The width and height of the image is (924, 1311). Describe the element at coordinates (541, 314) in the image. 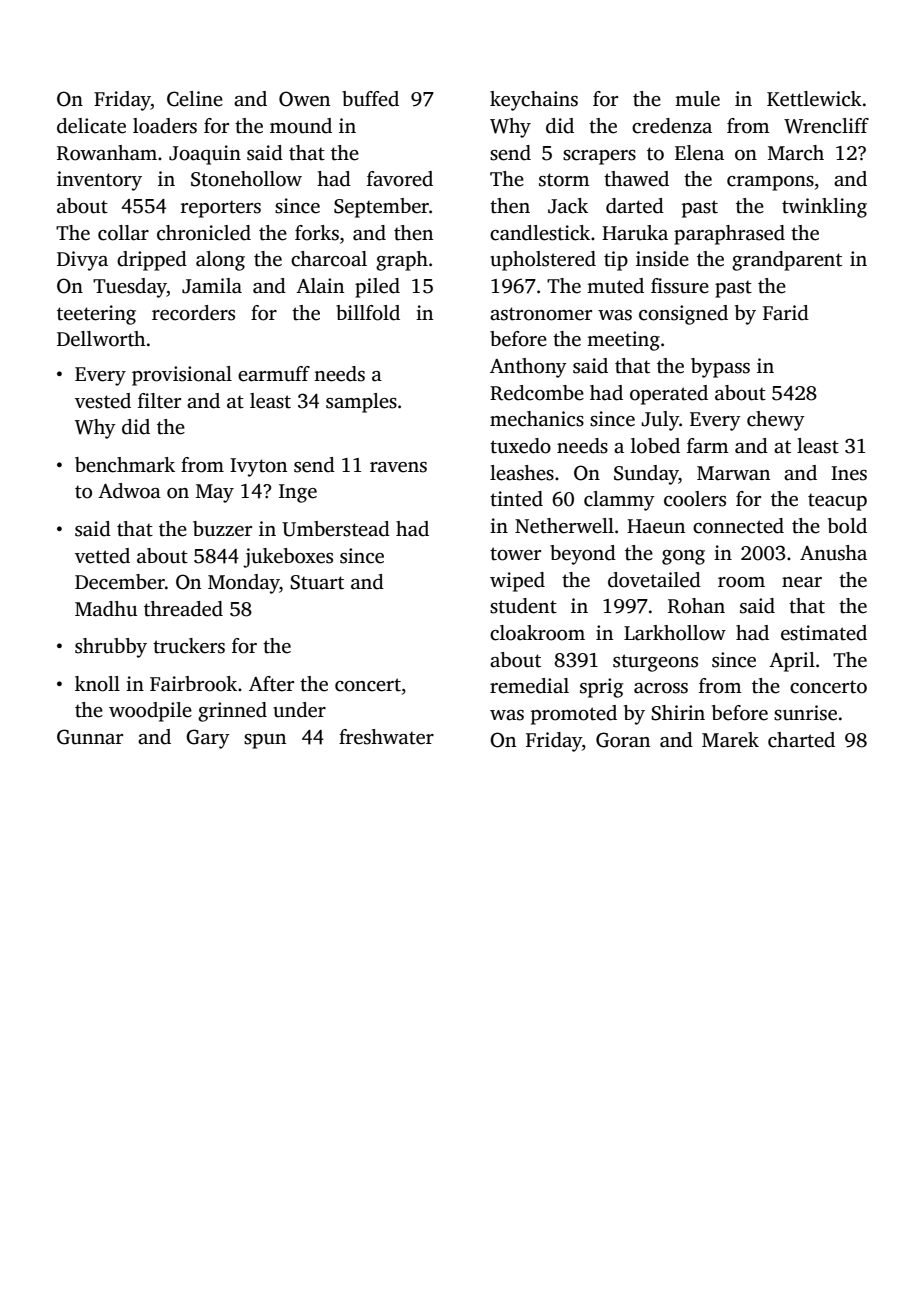

I see `astronomer` at that location.
